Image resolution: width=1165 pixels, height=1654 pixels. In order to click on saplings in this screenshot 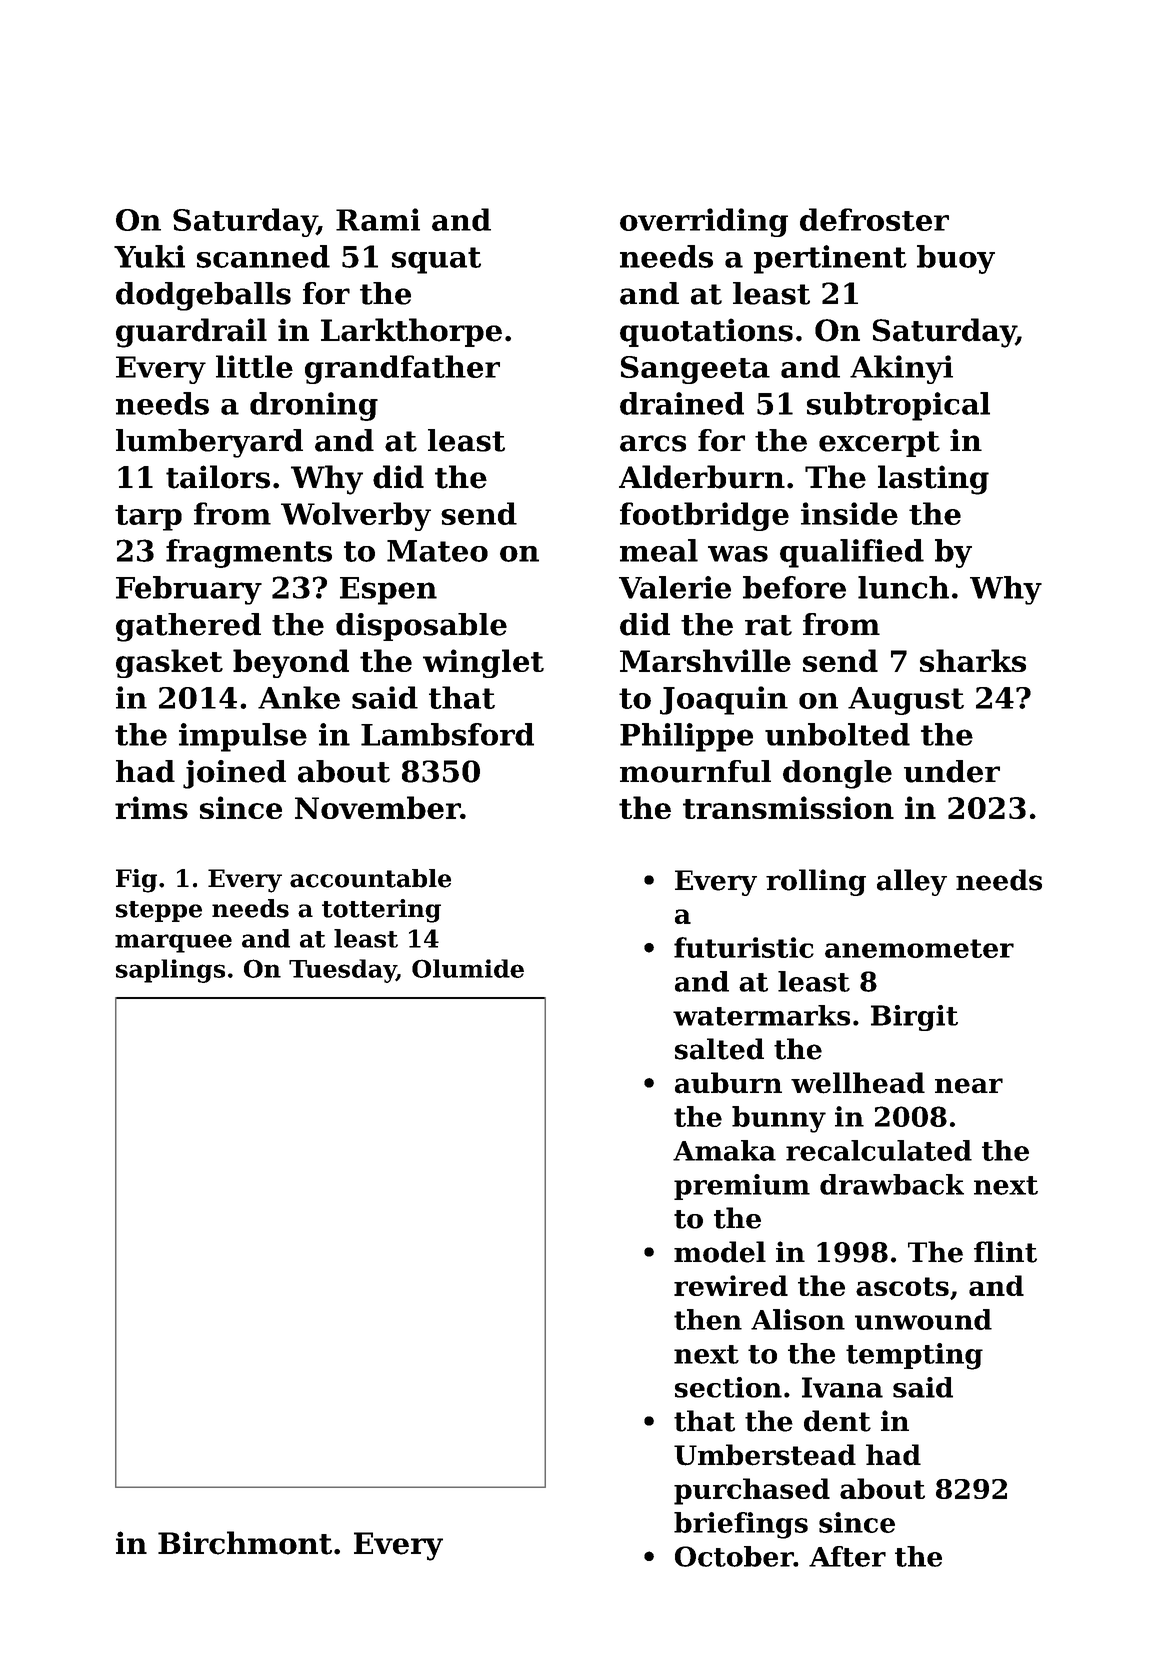, I will do `click(170, 971)`.
